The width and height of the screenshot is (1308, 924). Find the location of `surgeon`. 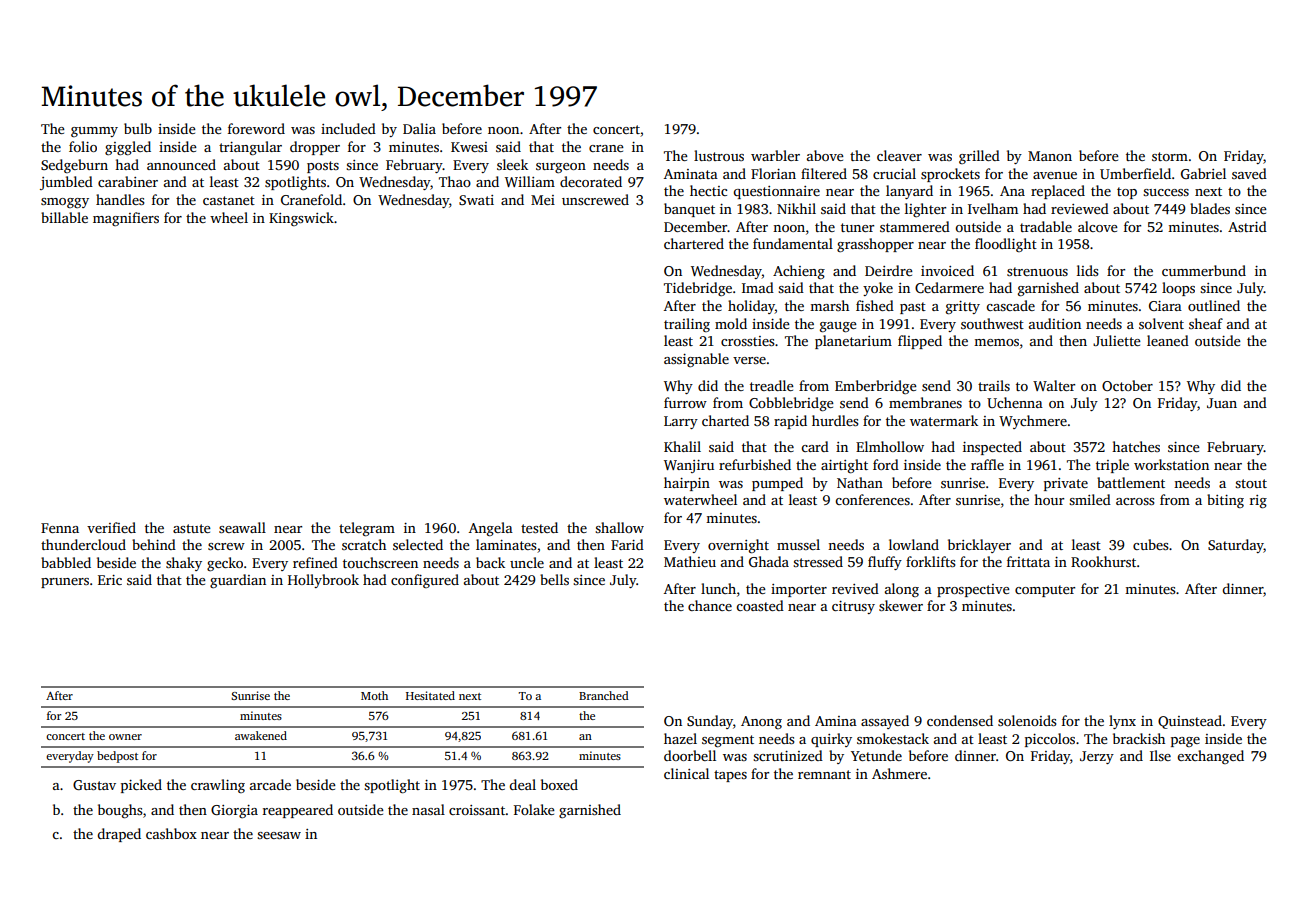

surgeon is located at coordinates (561, 168).
